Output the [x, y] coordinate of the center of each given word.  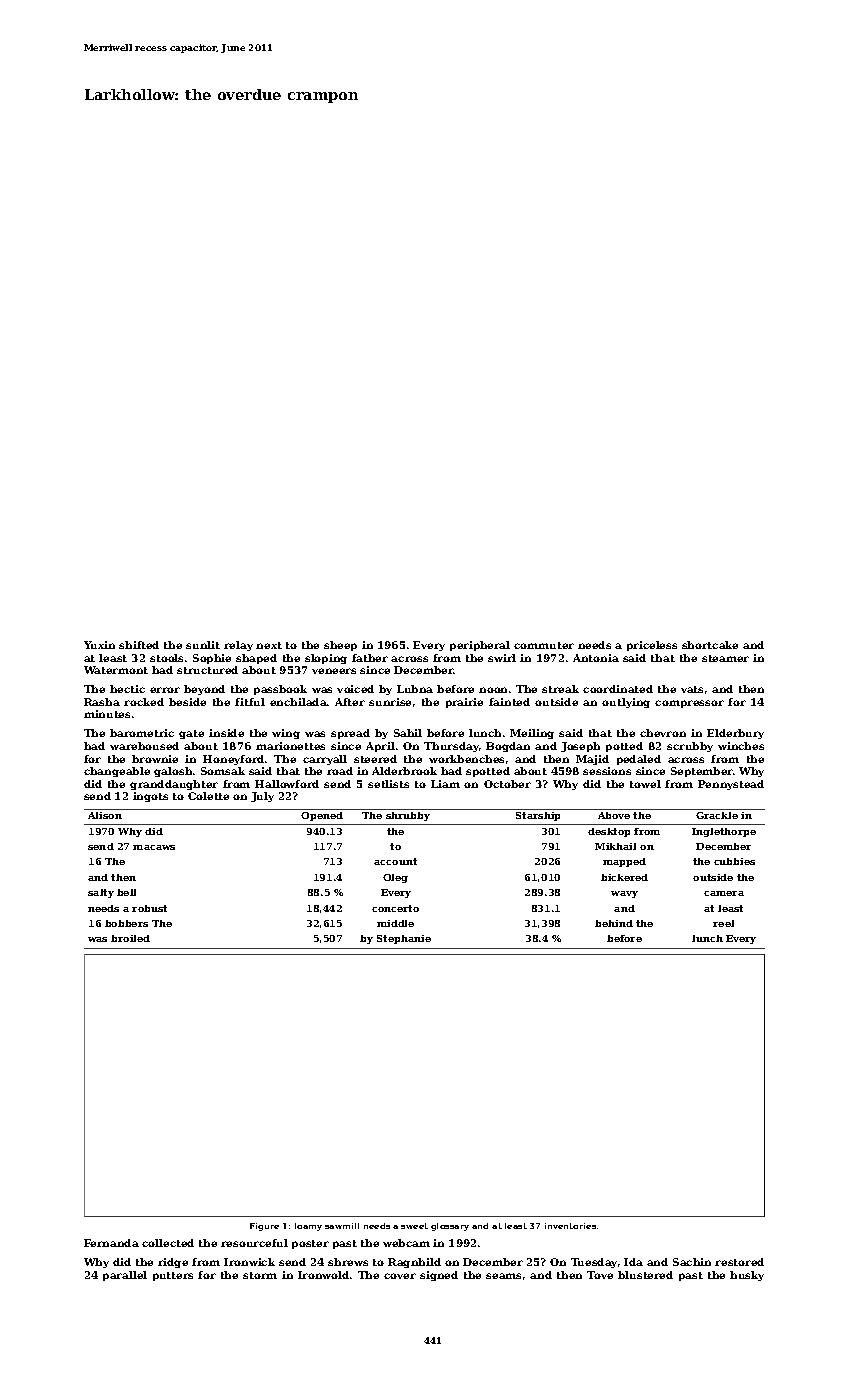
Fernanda [111, 1243]
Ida [633, 1262]
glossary [450, 1227]
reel [723, 923]
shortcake [710, 645]
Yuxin [99, 645]
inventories [570, 1226]
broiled [130, 938]
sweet [414, 1226]
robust [149, 908]
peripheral [480, 646]
